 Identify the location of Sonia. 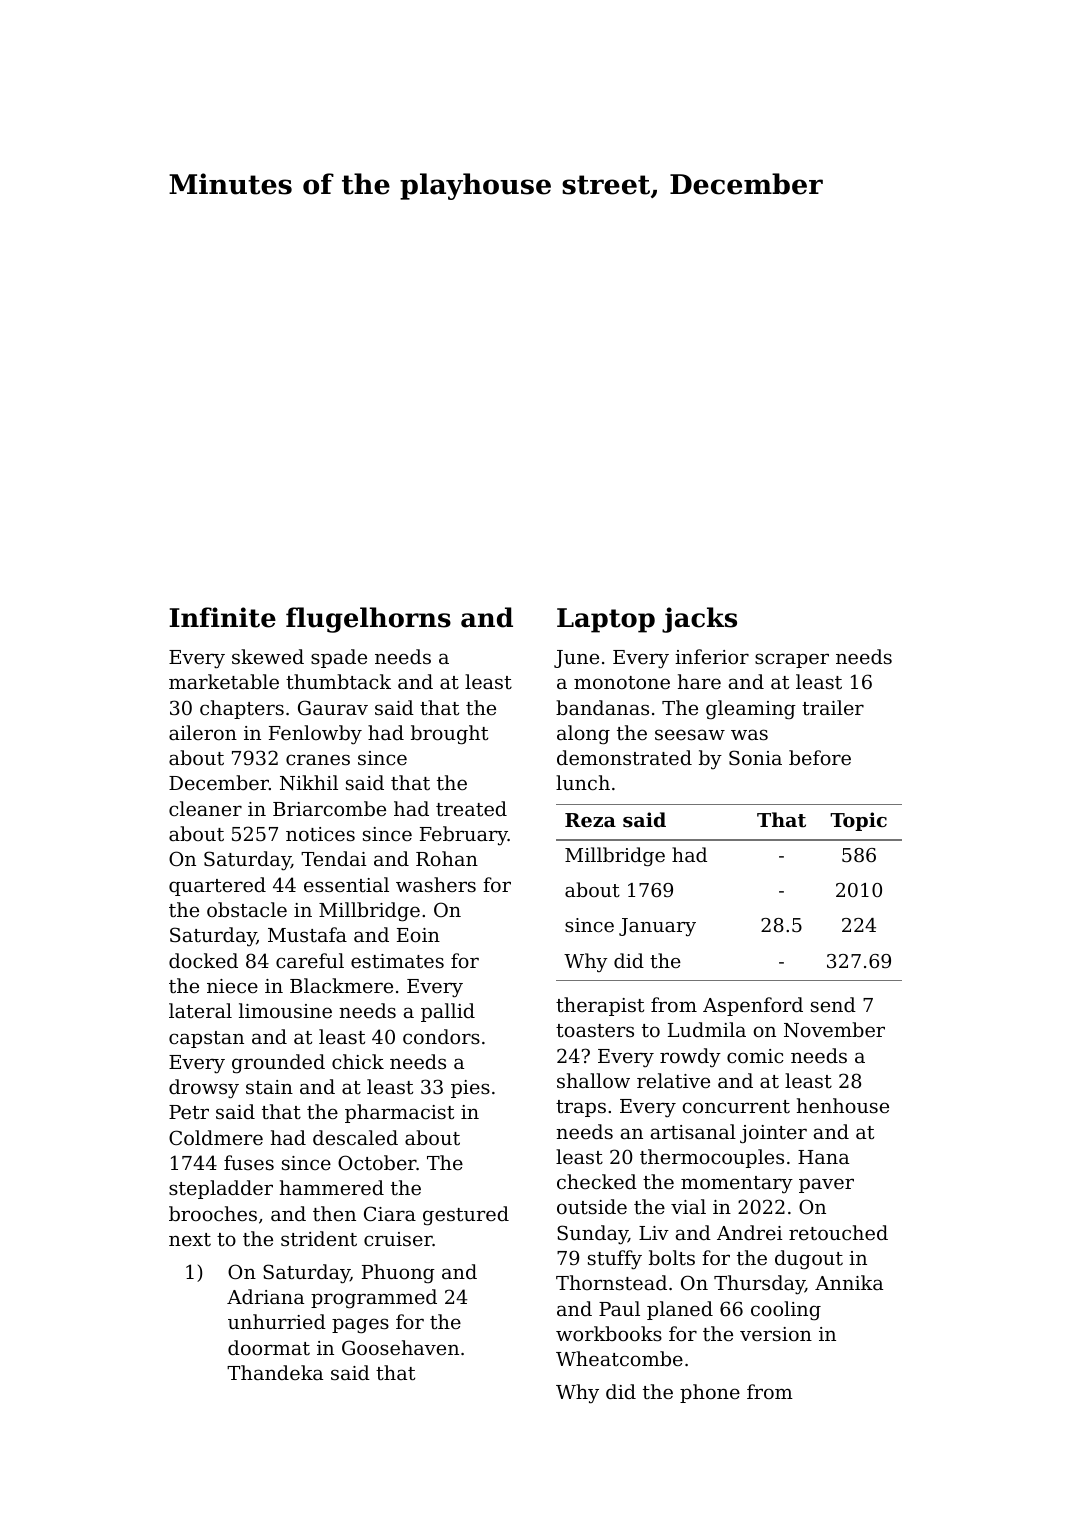
(755, 758).
